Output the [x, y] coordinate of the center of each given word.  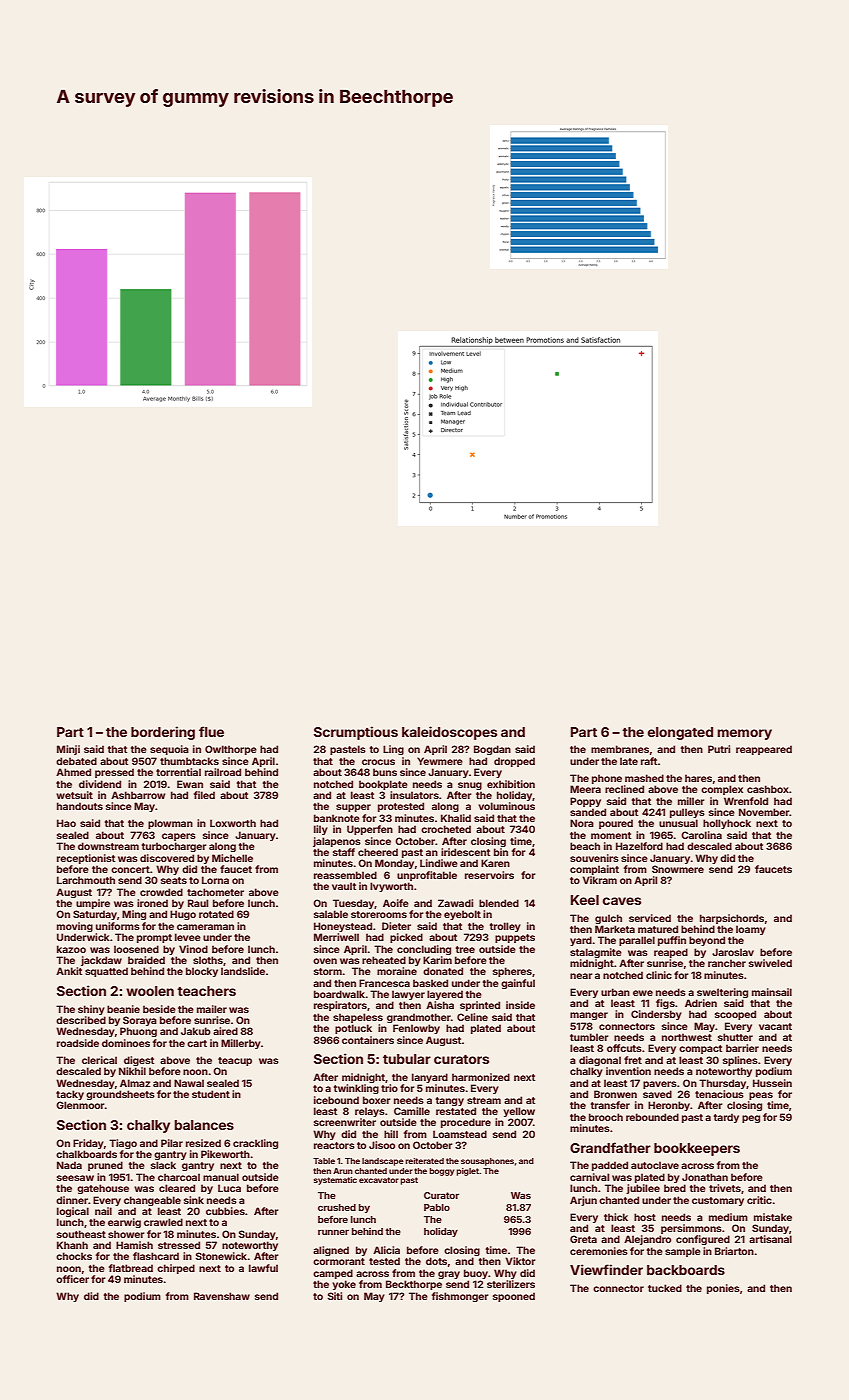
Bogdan [492, 750]
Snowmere [678, 869]
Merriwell [336, 937]
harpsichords [732, 919]
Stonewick [221, 1256]
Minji [68, 750]
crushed [337, 1207]
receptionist [86, 859]
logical [73, 1212]
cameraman [205, 927]
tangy [450, 1101]
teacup [235, 1061]
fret [633, 1060]
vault [344, 886]
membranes [620, 749]
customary [718, 1201]
